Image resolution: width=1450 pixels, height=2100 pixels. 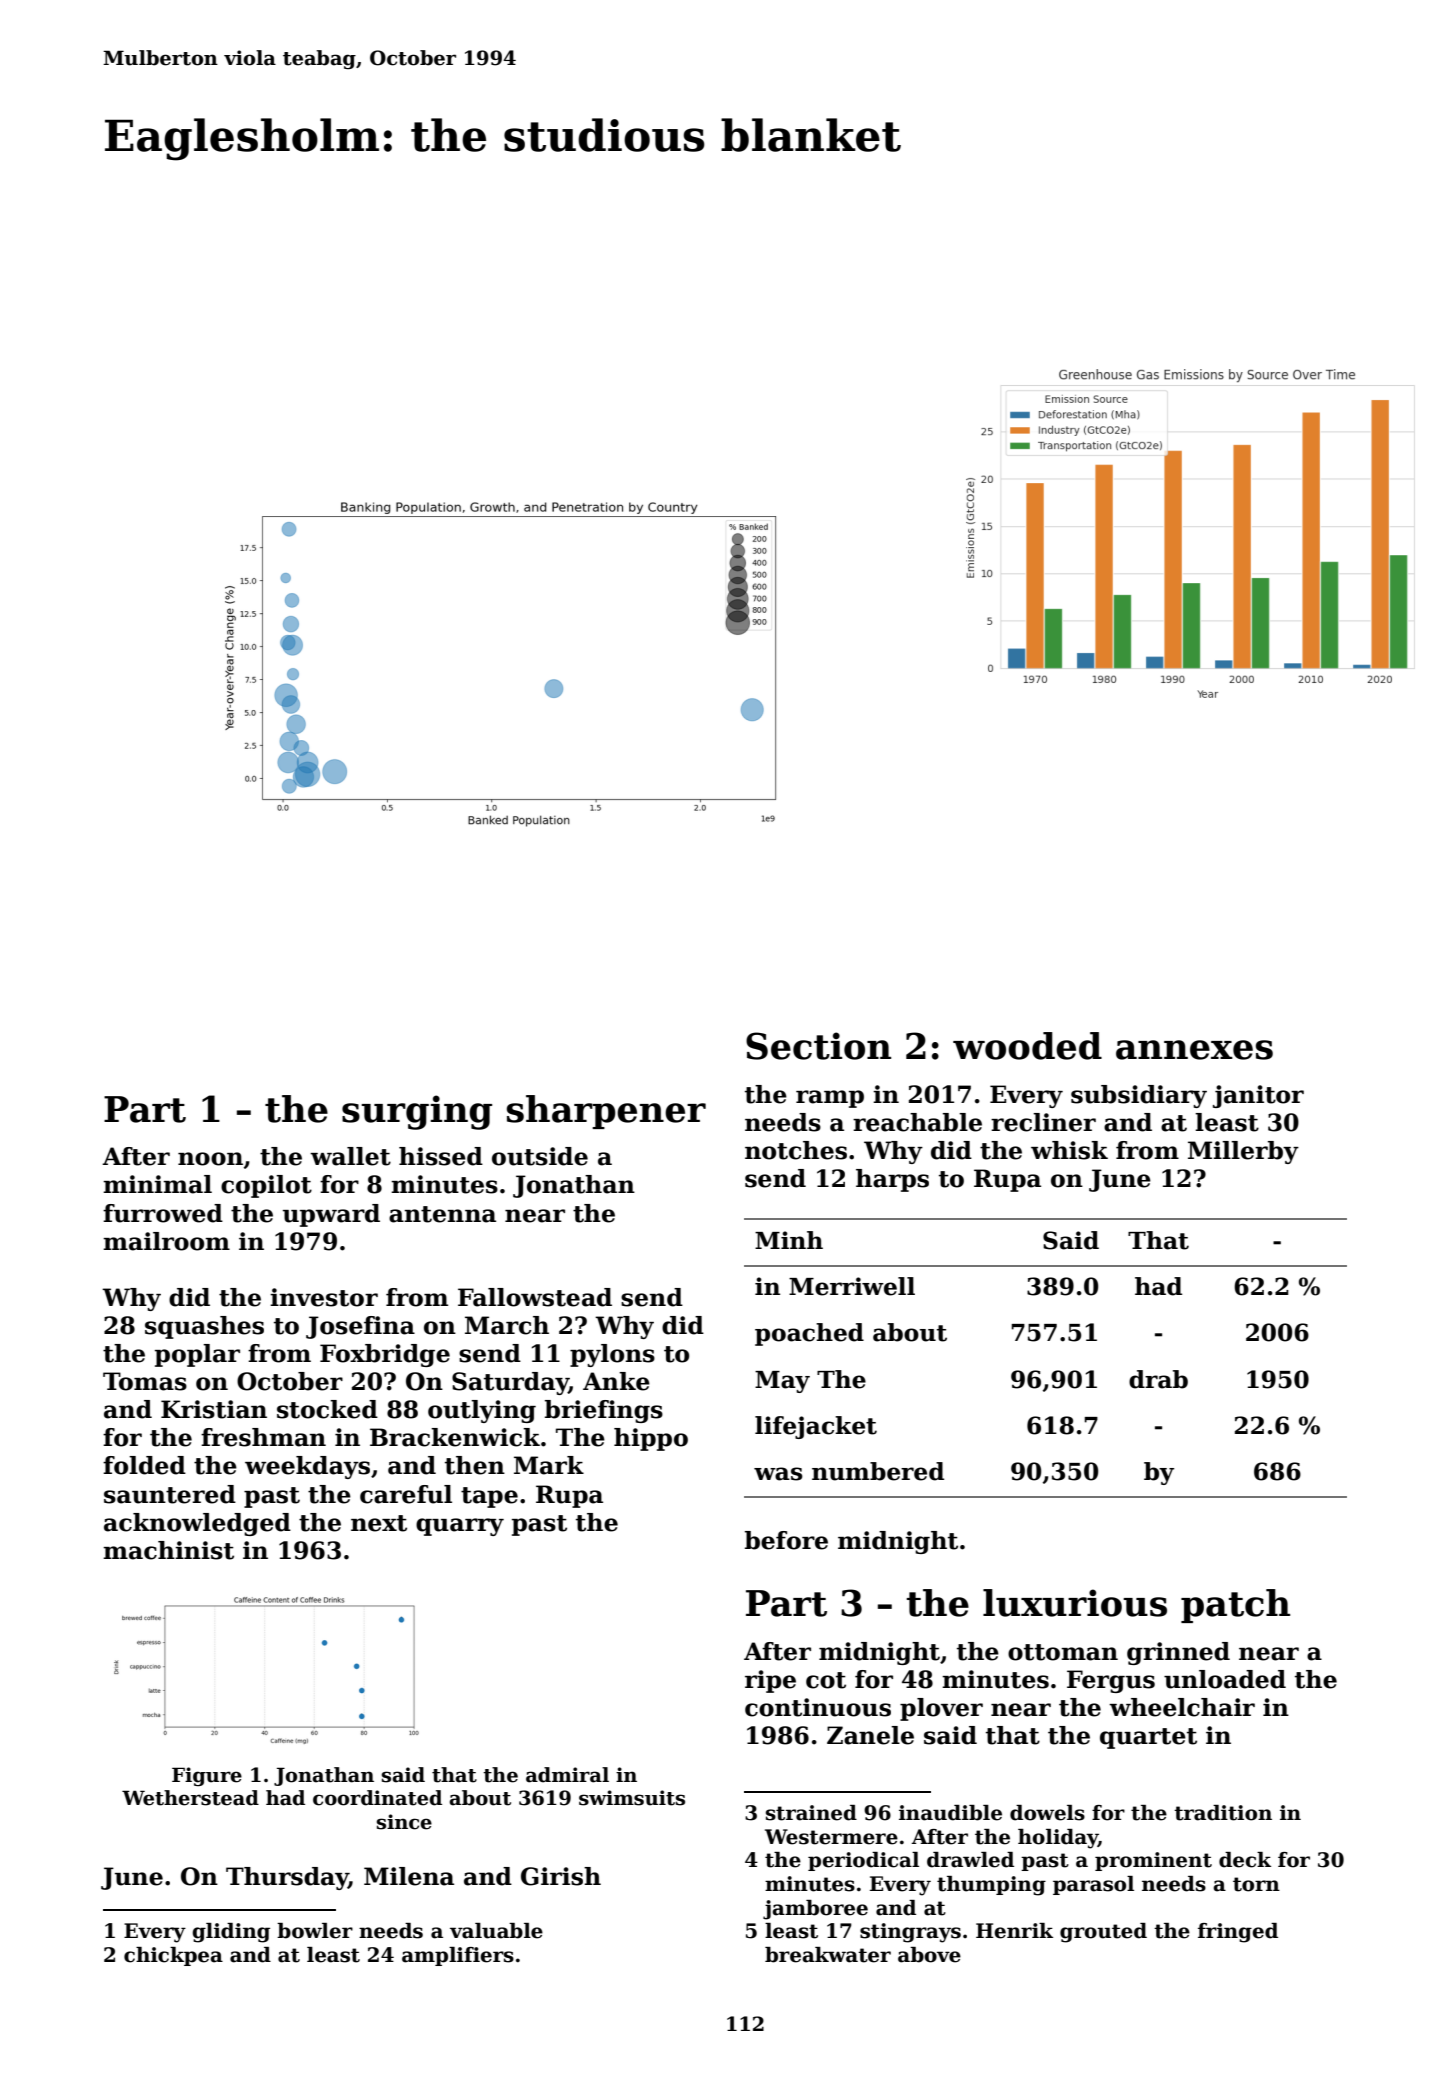 What do you see at coordinates (1027, 1046) in the screenshot?
I see `wooded` at bounding box center [1027, 1046].
